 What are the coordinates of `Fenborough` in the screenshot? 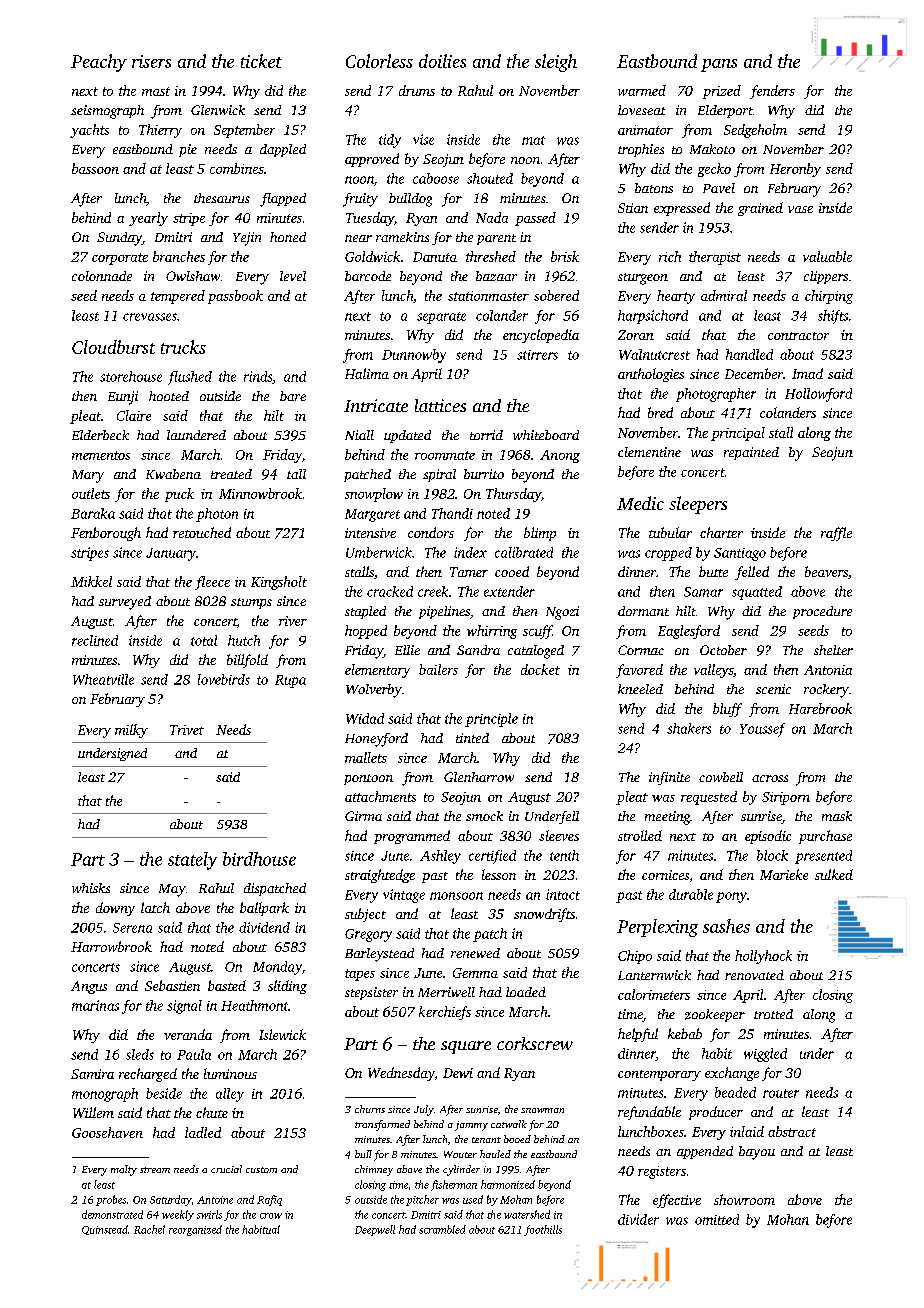 It's located at (106, 534).
